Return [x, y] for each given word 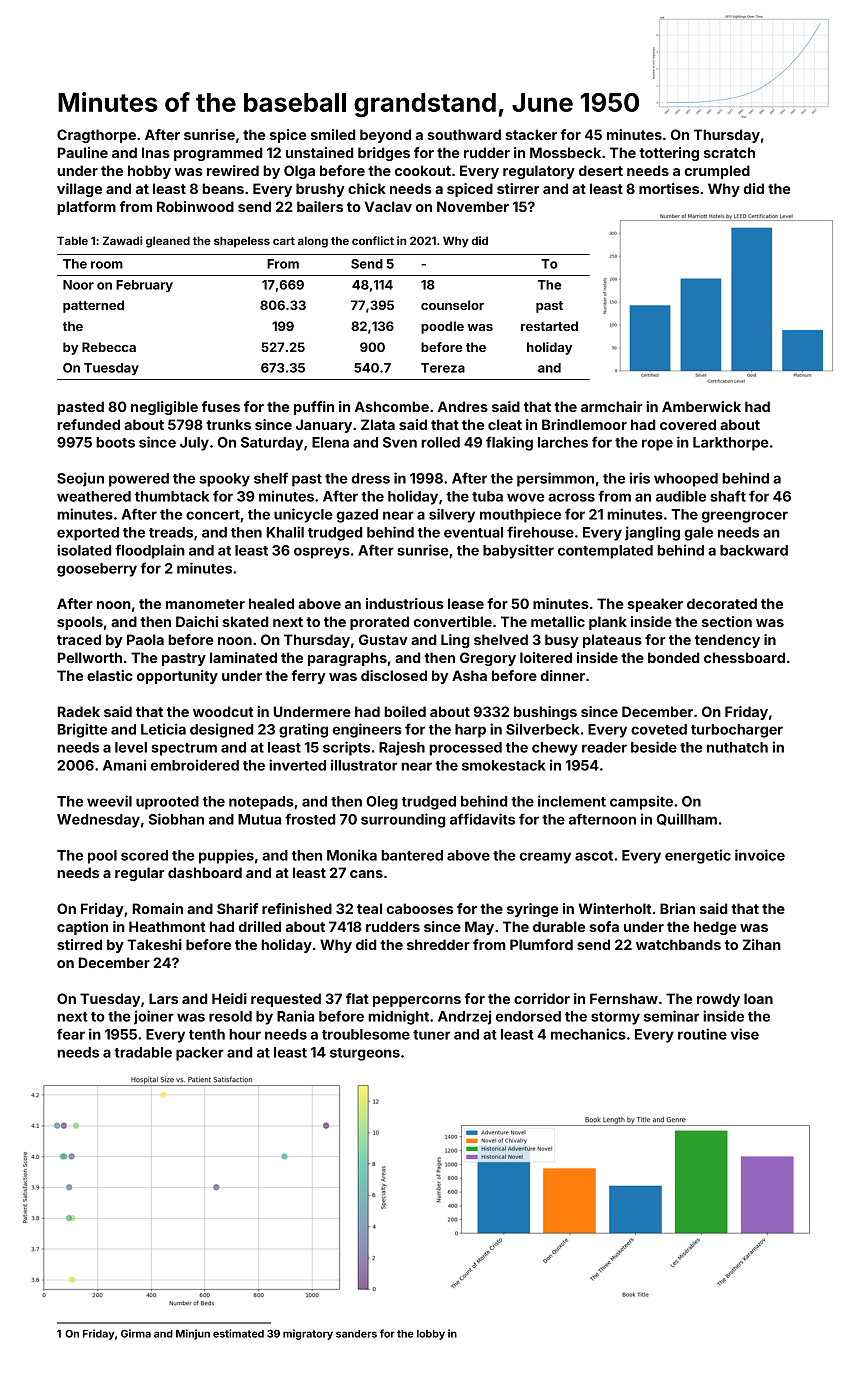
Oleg [382, 803]
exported [88, 534]
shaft [728, 496]
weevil [109, 801]
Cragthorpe [96, 136]
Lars [163, 998]
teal [369, 908]
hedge [715, 928]
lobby [431, 1335]
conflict [373, 240]
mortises [669, 188]
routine [702, 1034]
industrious [405, 603]
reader [604, 747]
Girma [136, 1333]
